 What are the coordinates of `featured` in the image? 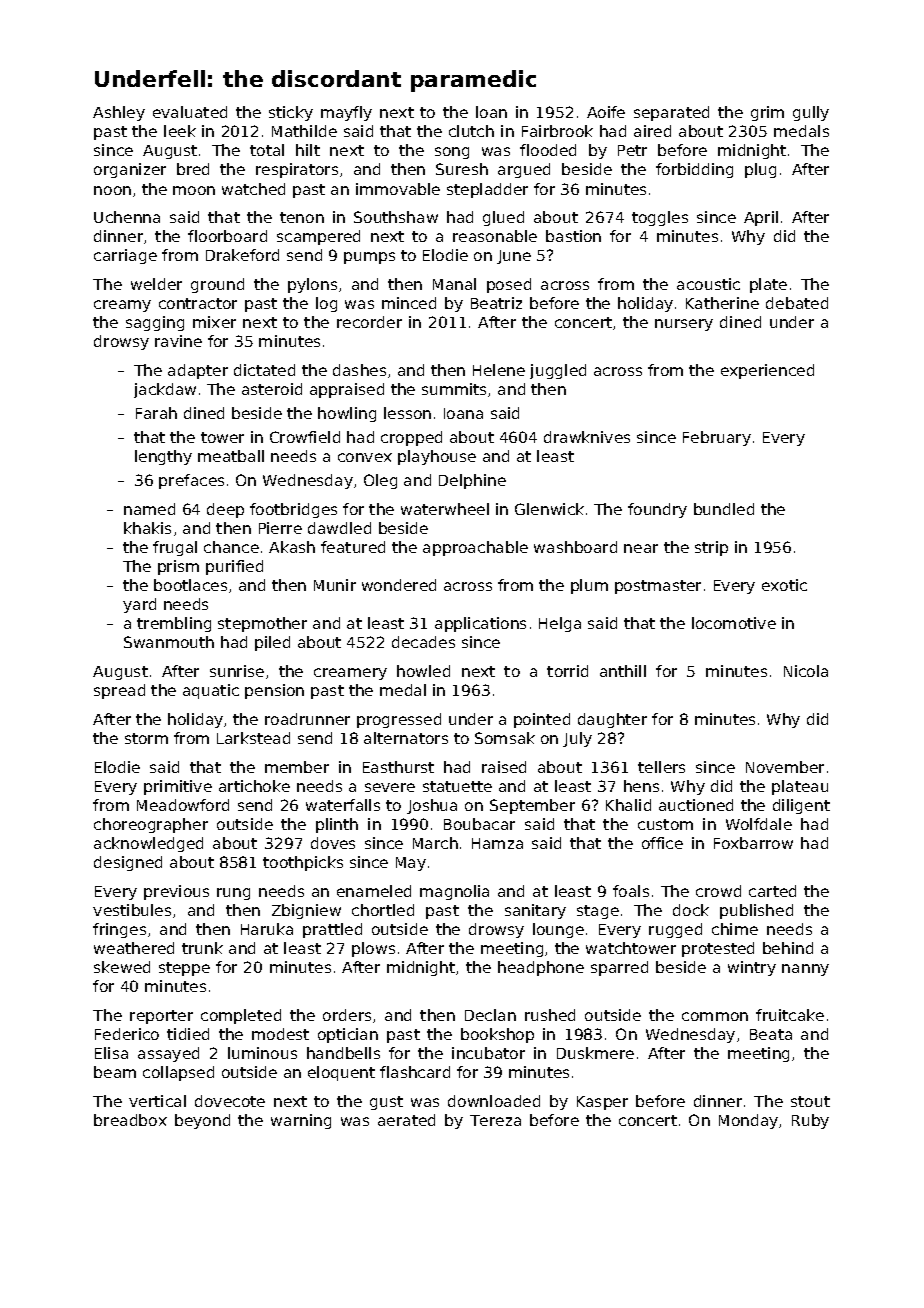 It's located at (353, 547).
